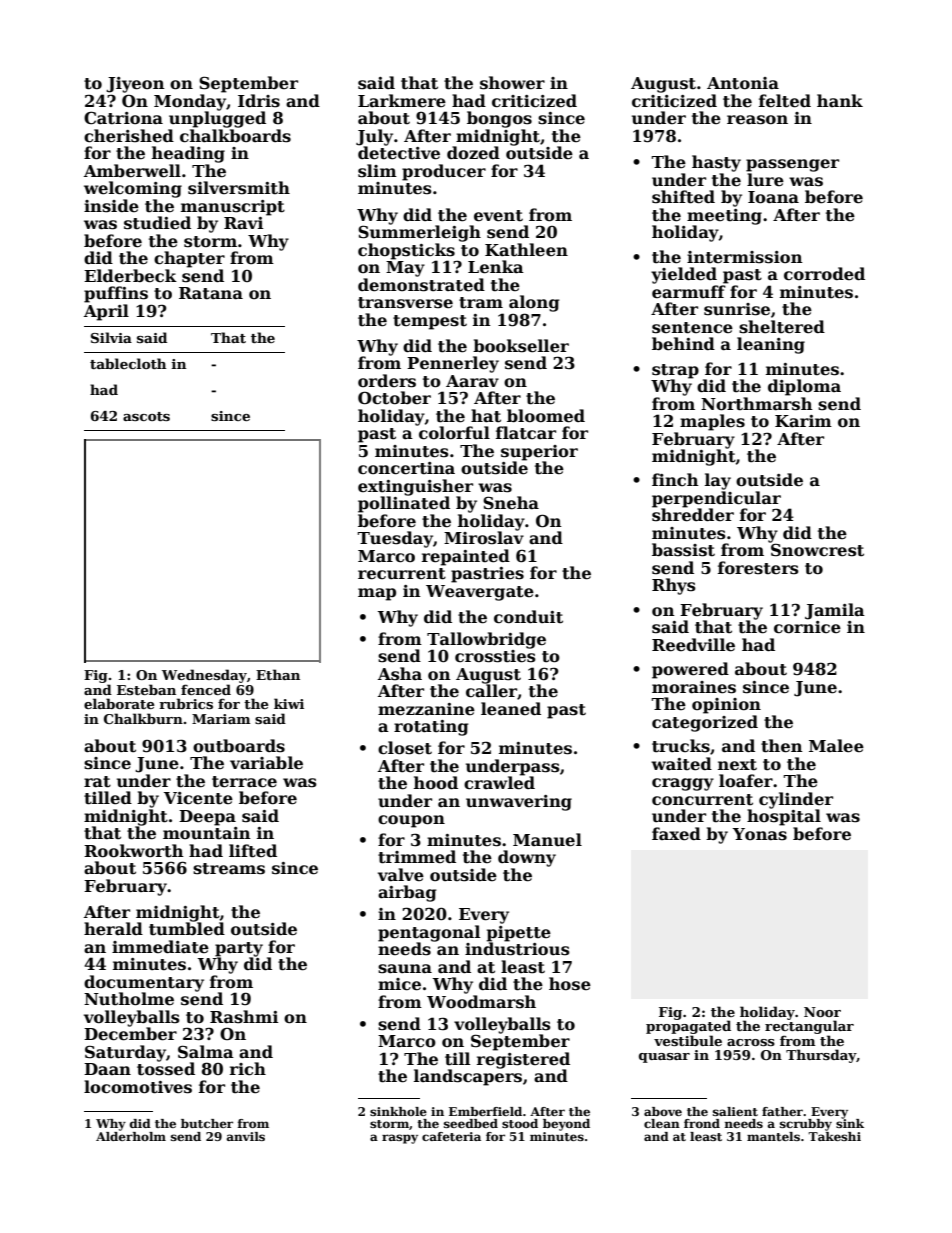  What do you see at coordinates (387, 381) in the screenshot?
I see `orders` at bounding box center [387, 381].
